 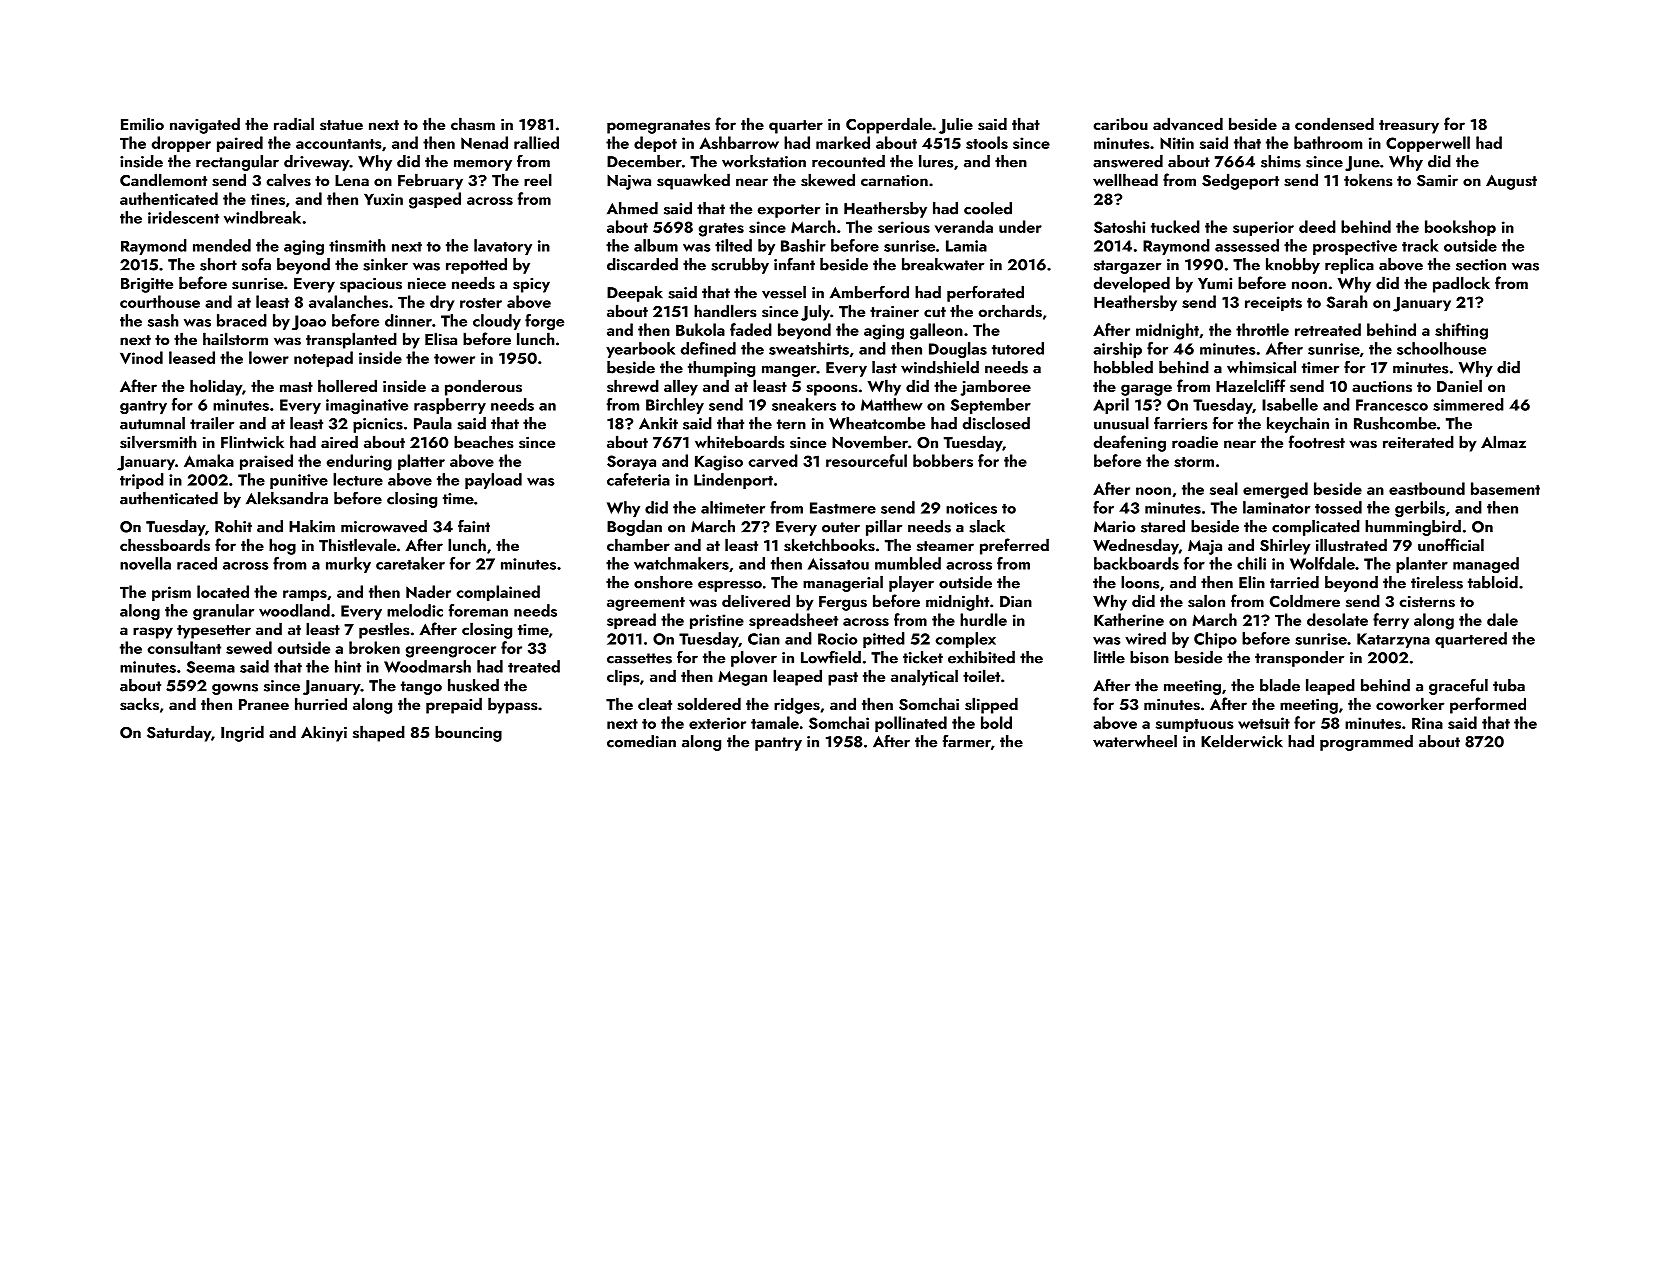 What do you see at coordinates (1195, 441) in the screenshot?
I see `roadie` at bounding box center [1195, 441].
